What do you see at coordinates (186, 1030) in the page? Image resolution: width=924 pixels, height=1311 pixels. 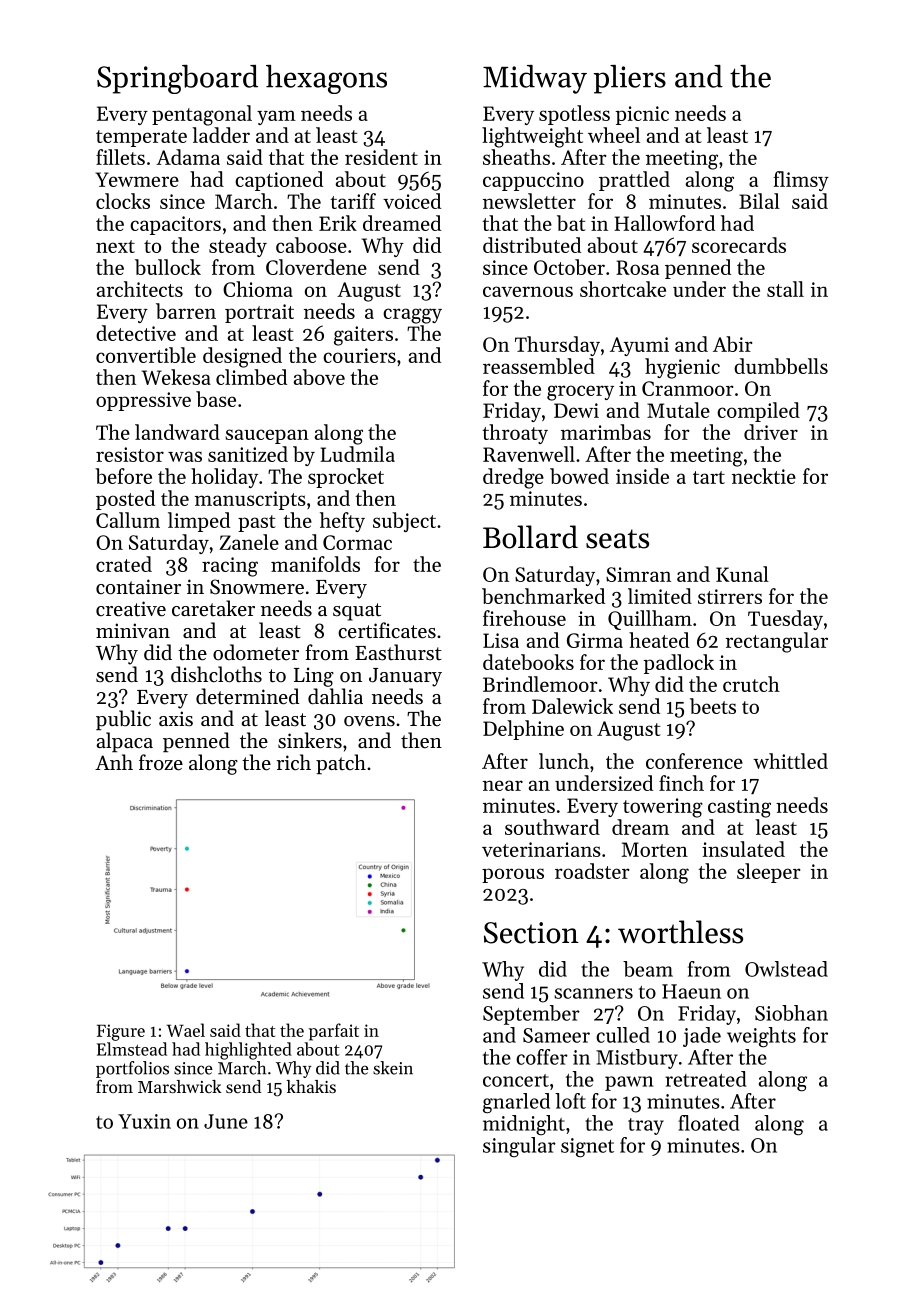 I see `Wael` at bounding box center [186, 1030].
